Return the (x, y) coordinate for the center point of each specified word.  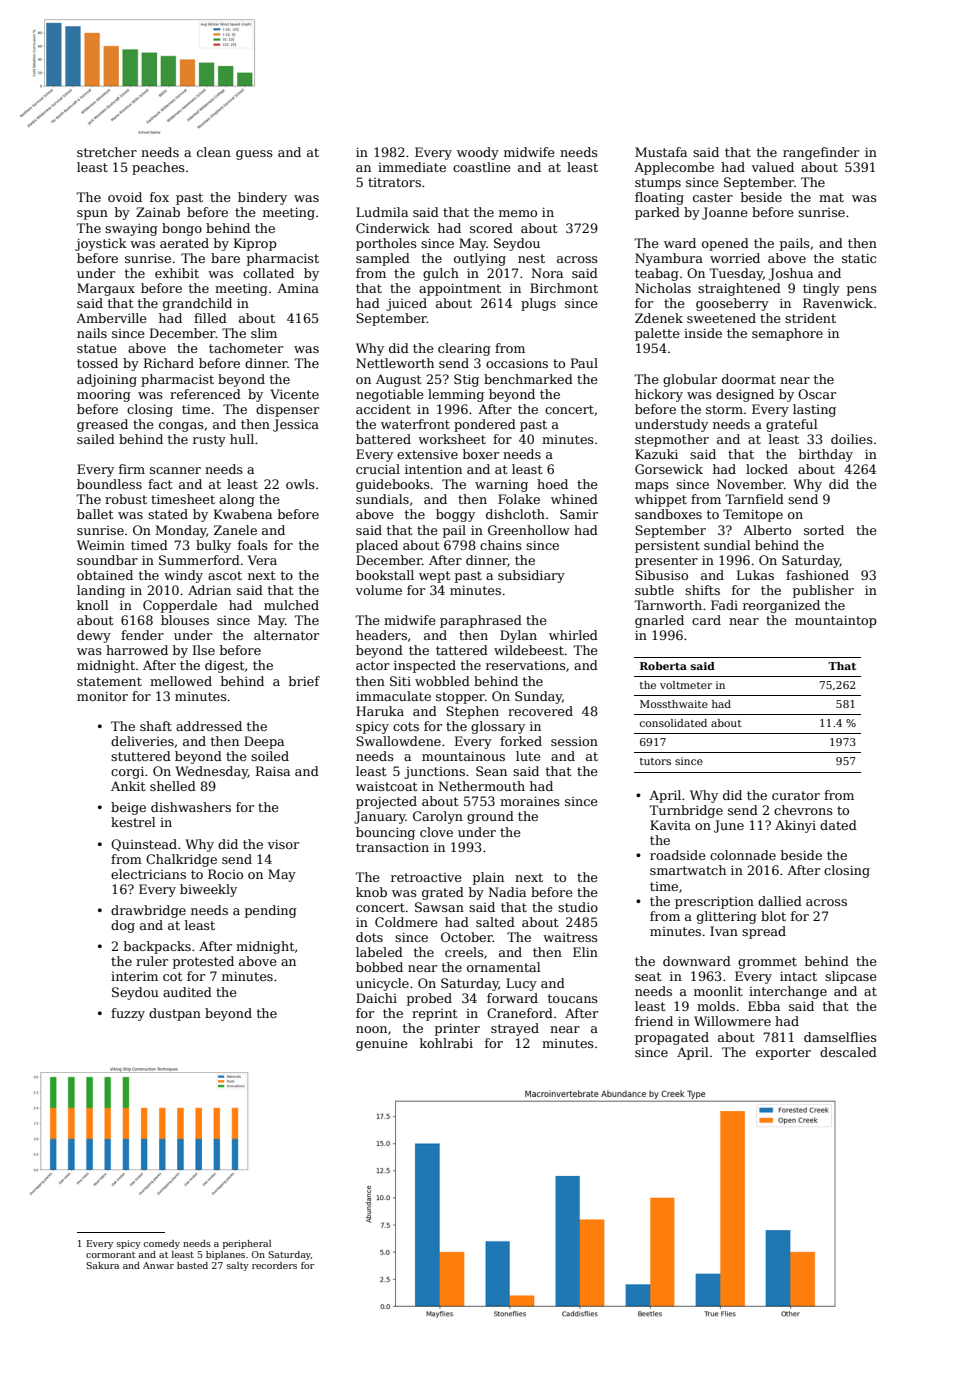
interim (134, 976)
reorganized (781, 606)
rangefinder (821, 153)
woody (478, 153)
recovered (540, 711)
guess (254, 155)
